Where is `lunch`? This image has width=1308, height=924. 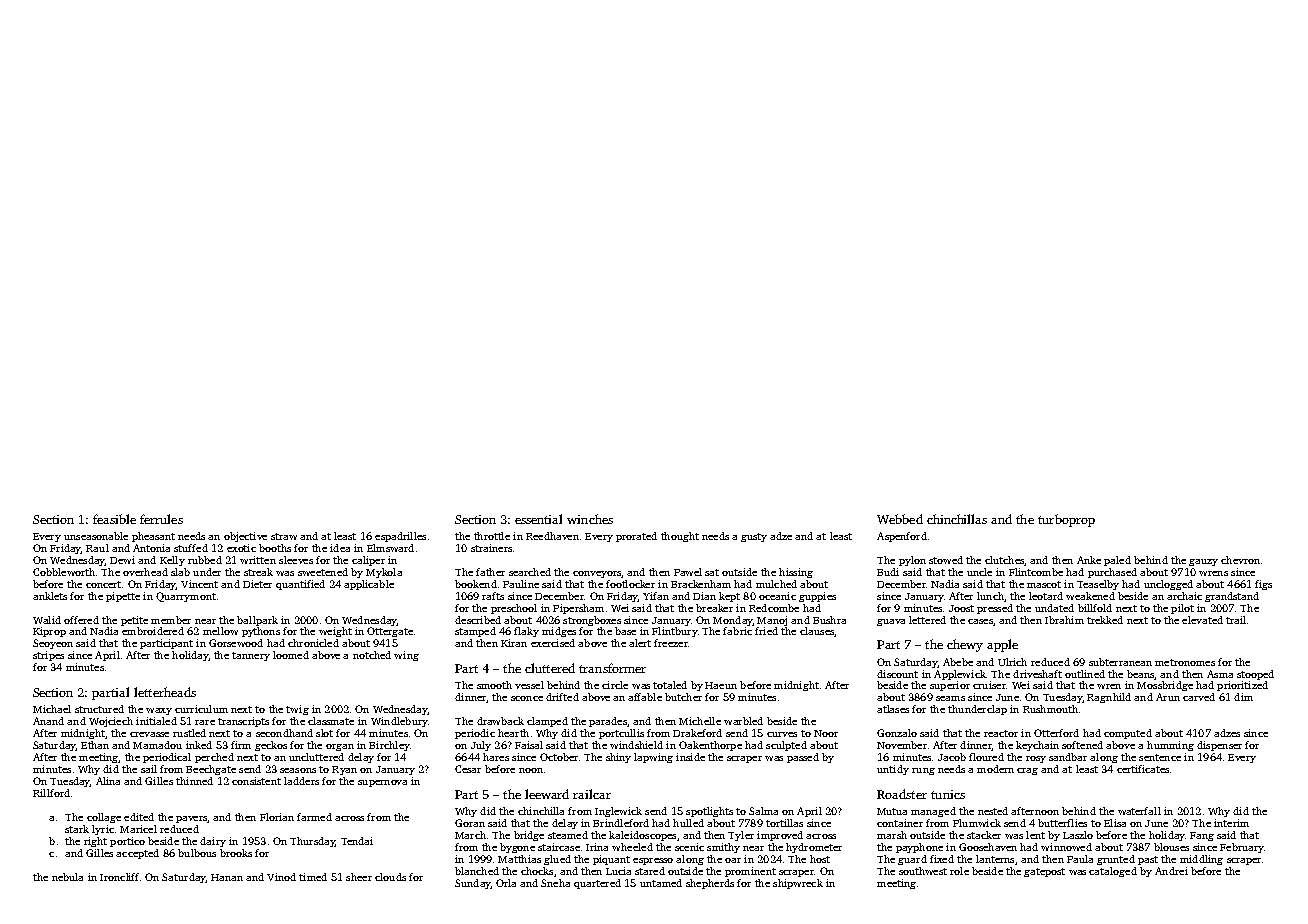
lunch is located at coordinates (990, 596).
